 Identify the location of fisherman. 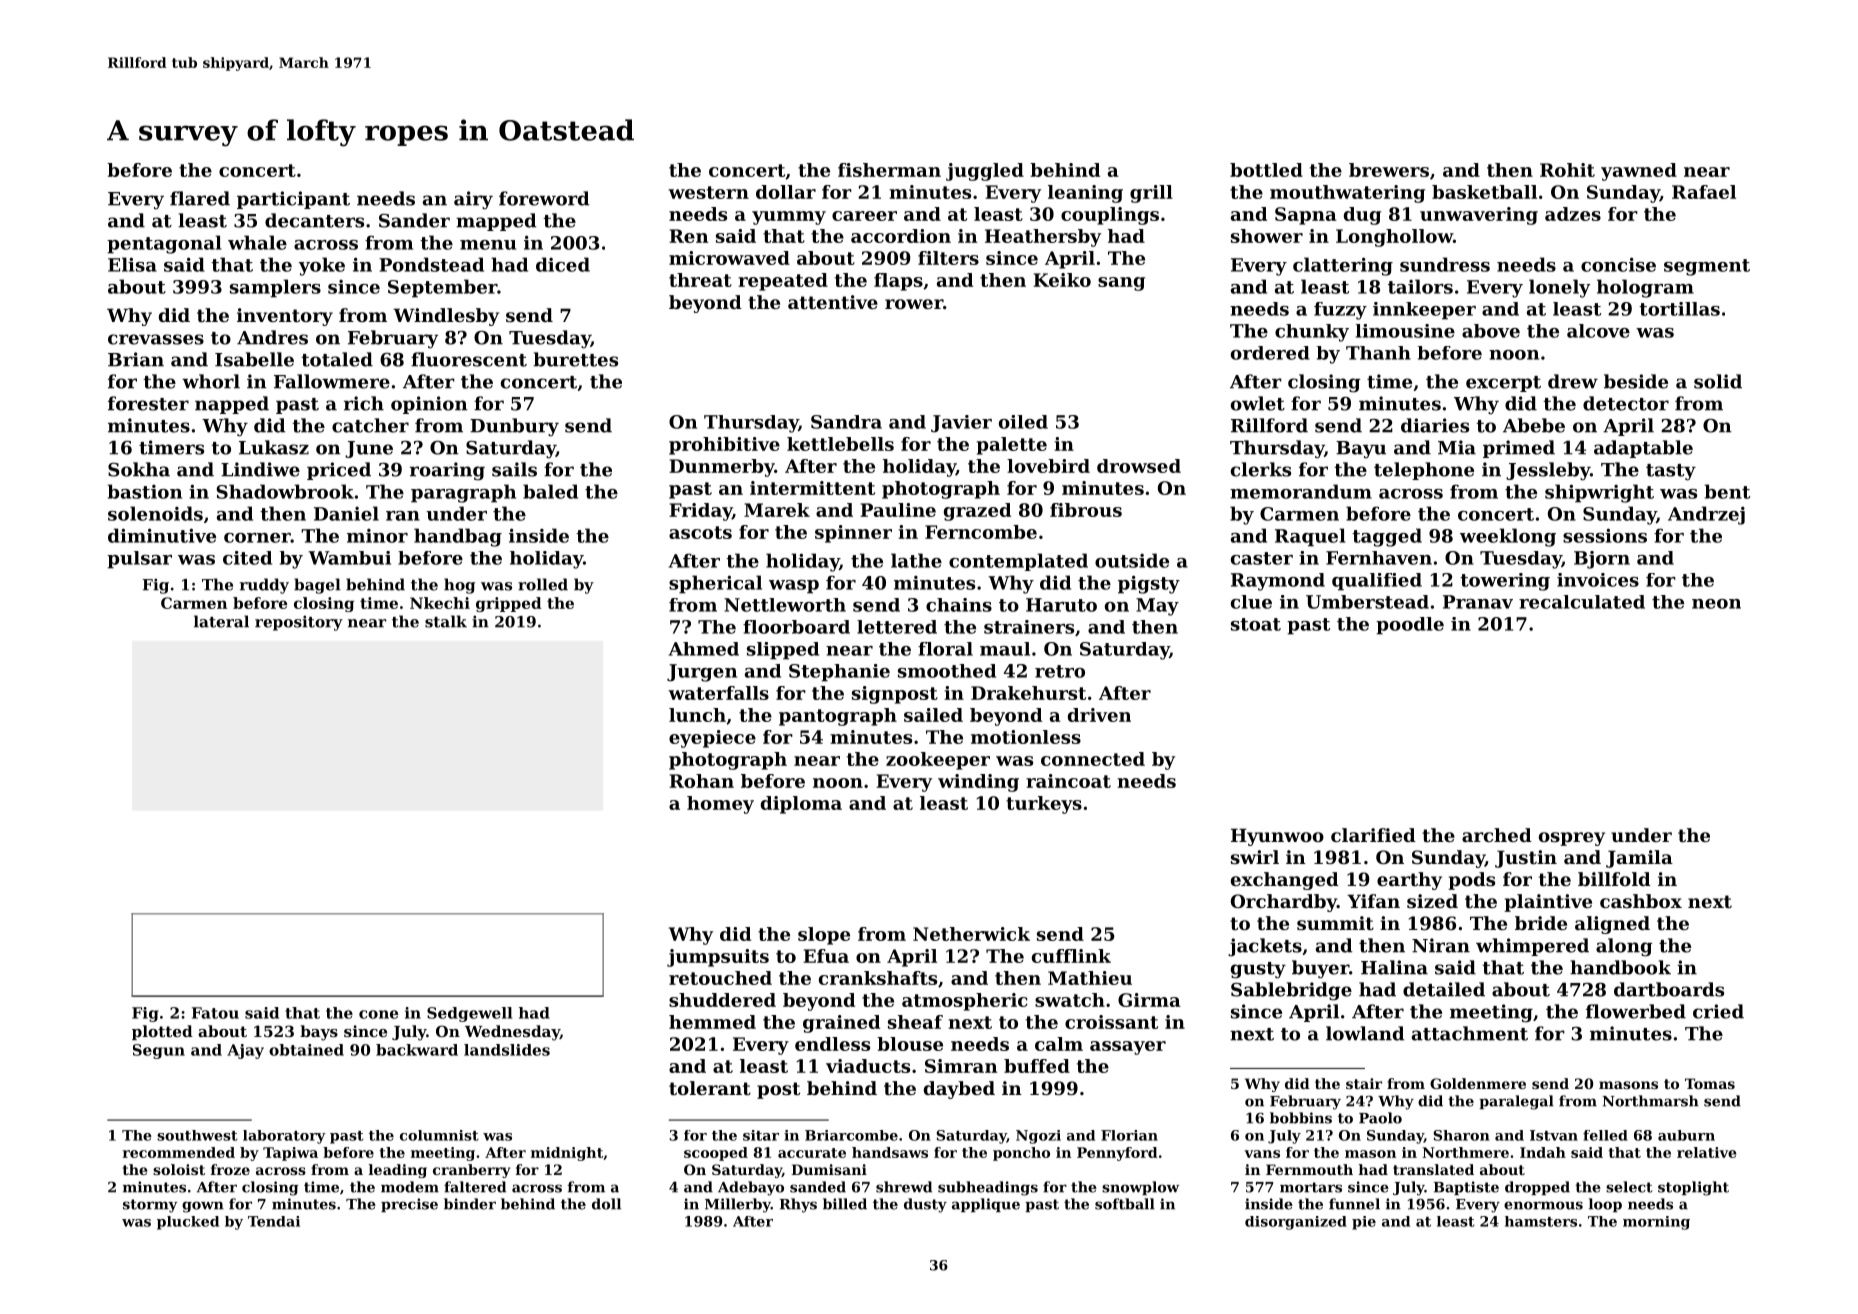
(889, 170).
